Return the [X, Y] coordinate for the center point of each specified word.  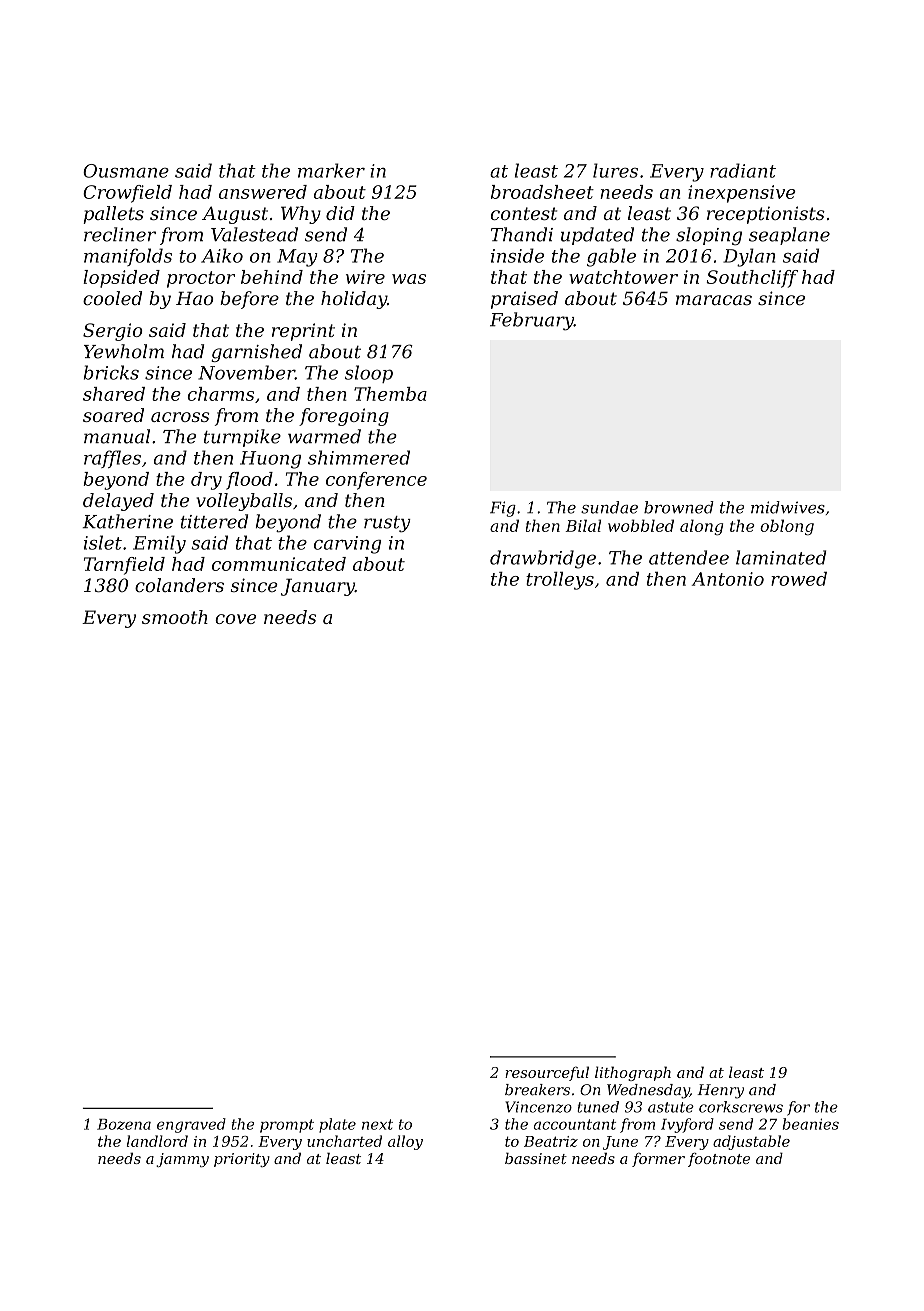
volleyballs [244, 502]
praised [524, 300]
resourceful [547, 1073]
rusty [387, 524]
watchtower [623, 277]
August [235, 215]
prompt [287, 1126]
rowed [799, 579]
